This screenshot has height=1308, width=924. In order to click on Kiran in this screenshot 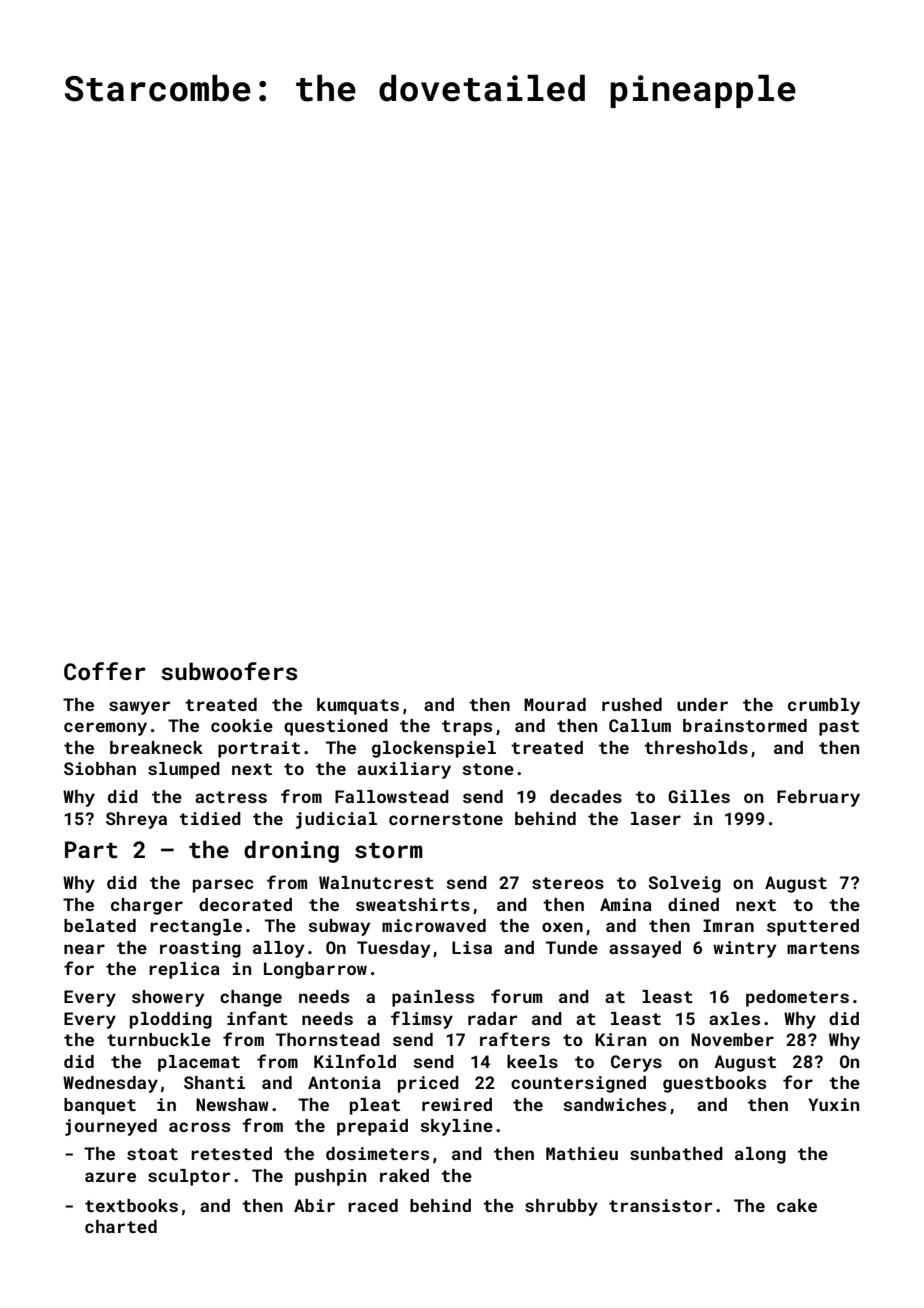, I will do `click(620, 1039)`.
